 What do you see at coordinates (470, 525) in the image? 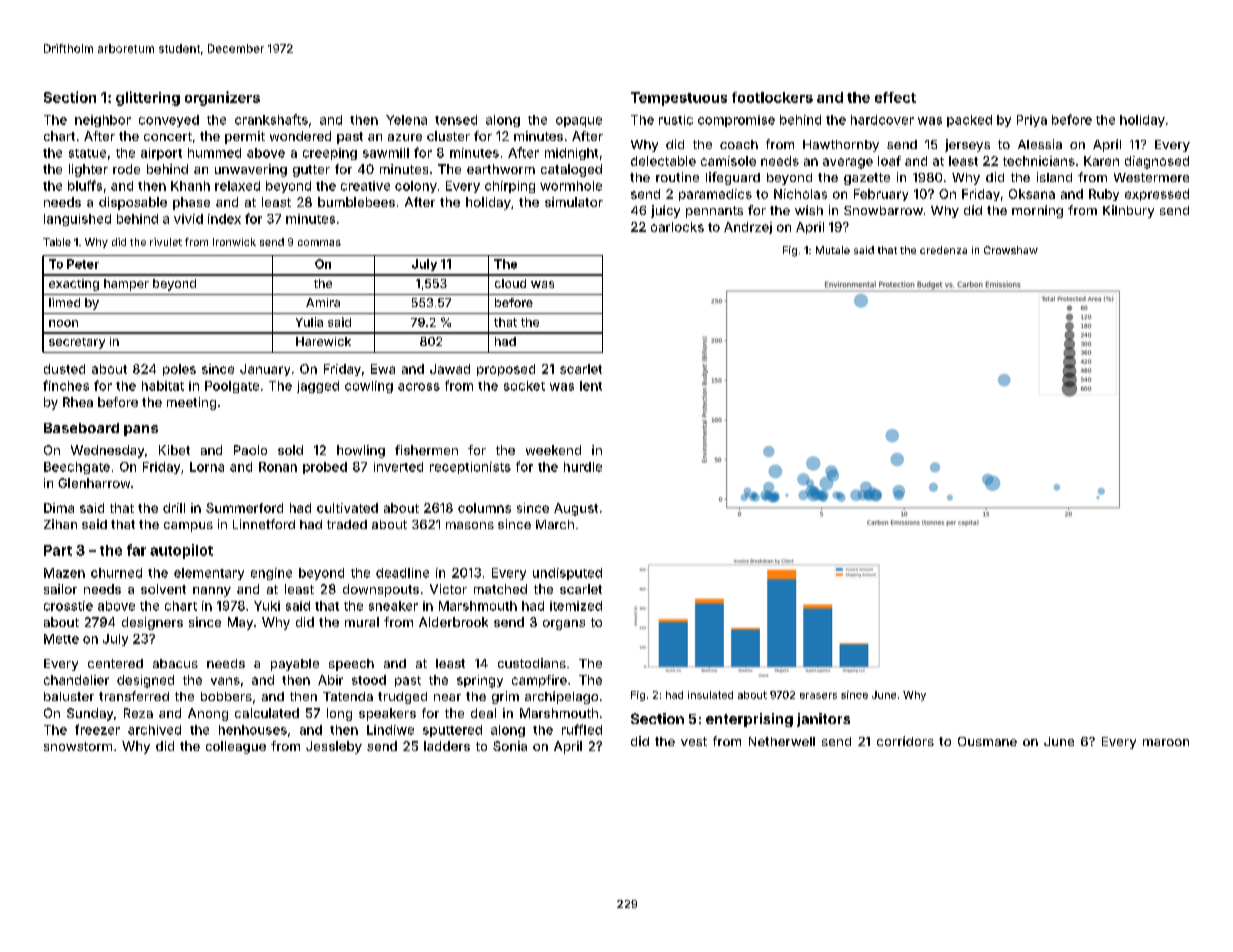
I see `masons` at bounding box center [470, 525].
